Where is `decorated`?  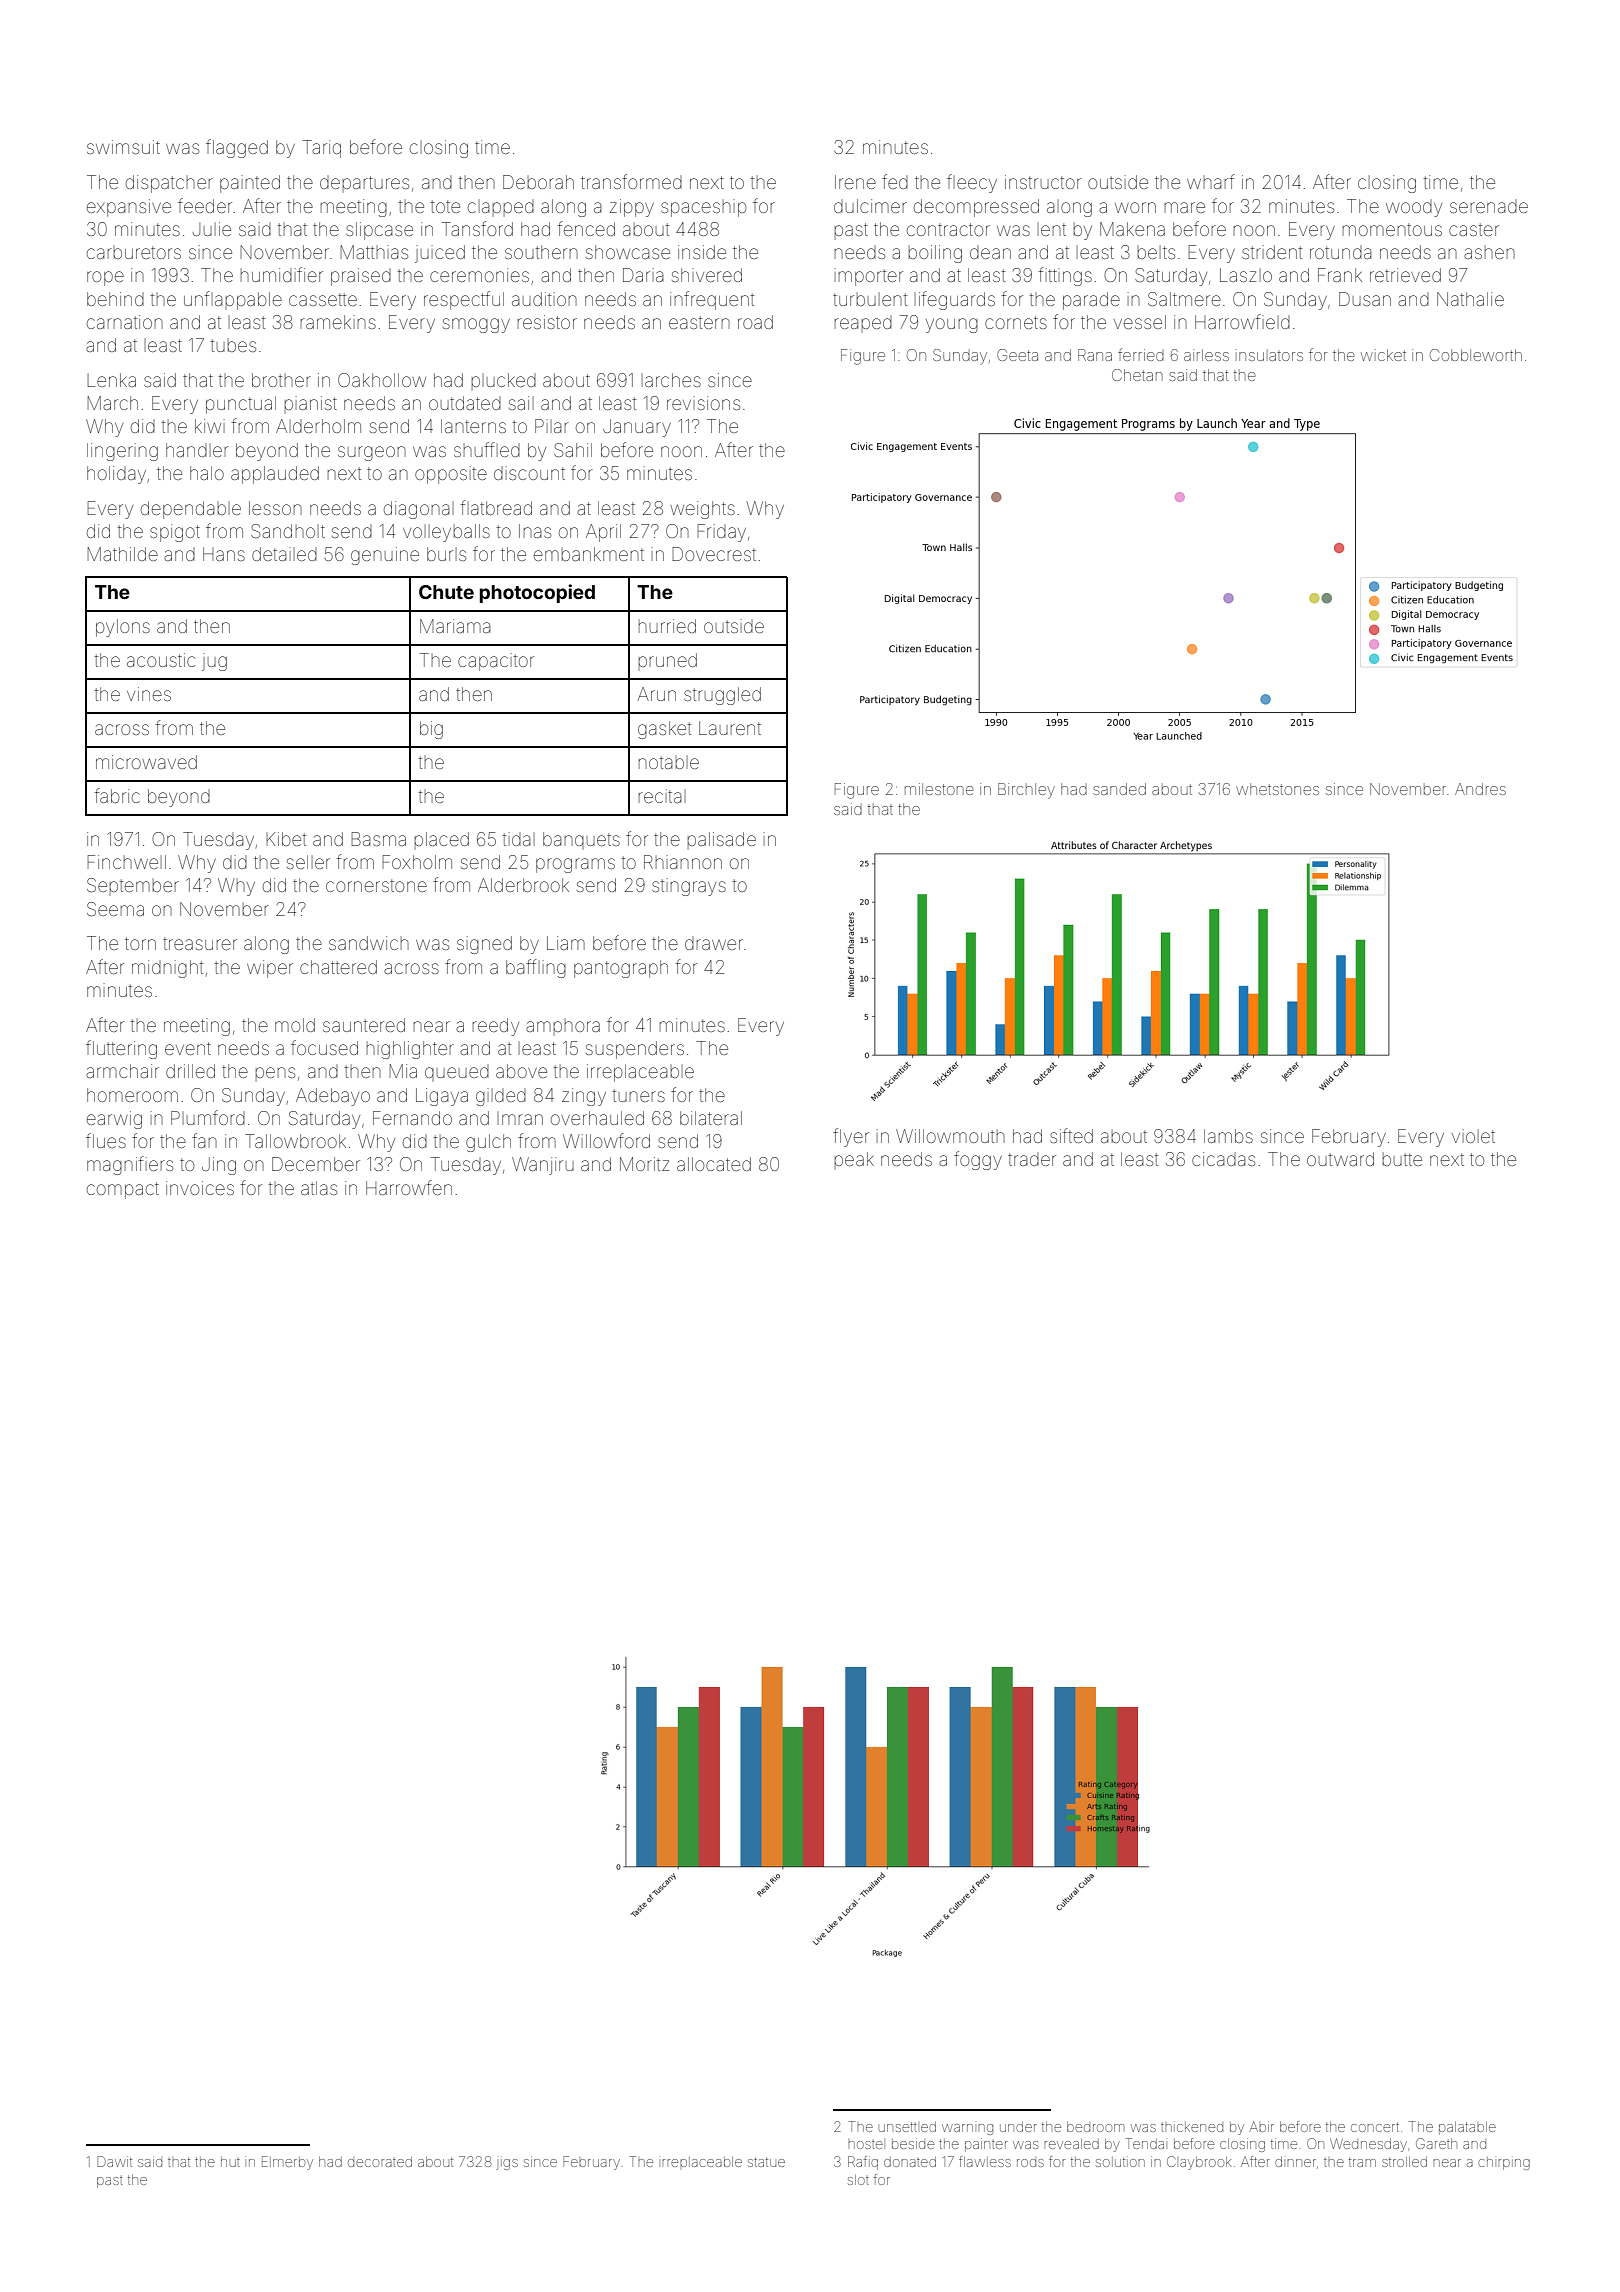 decorated is located at coordinates (380, 2162).
